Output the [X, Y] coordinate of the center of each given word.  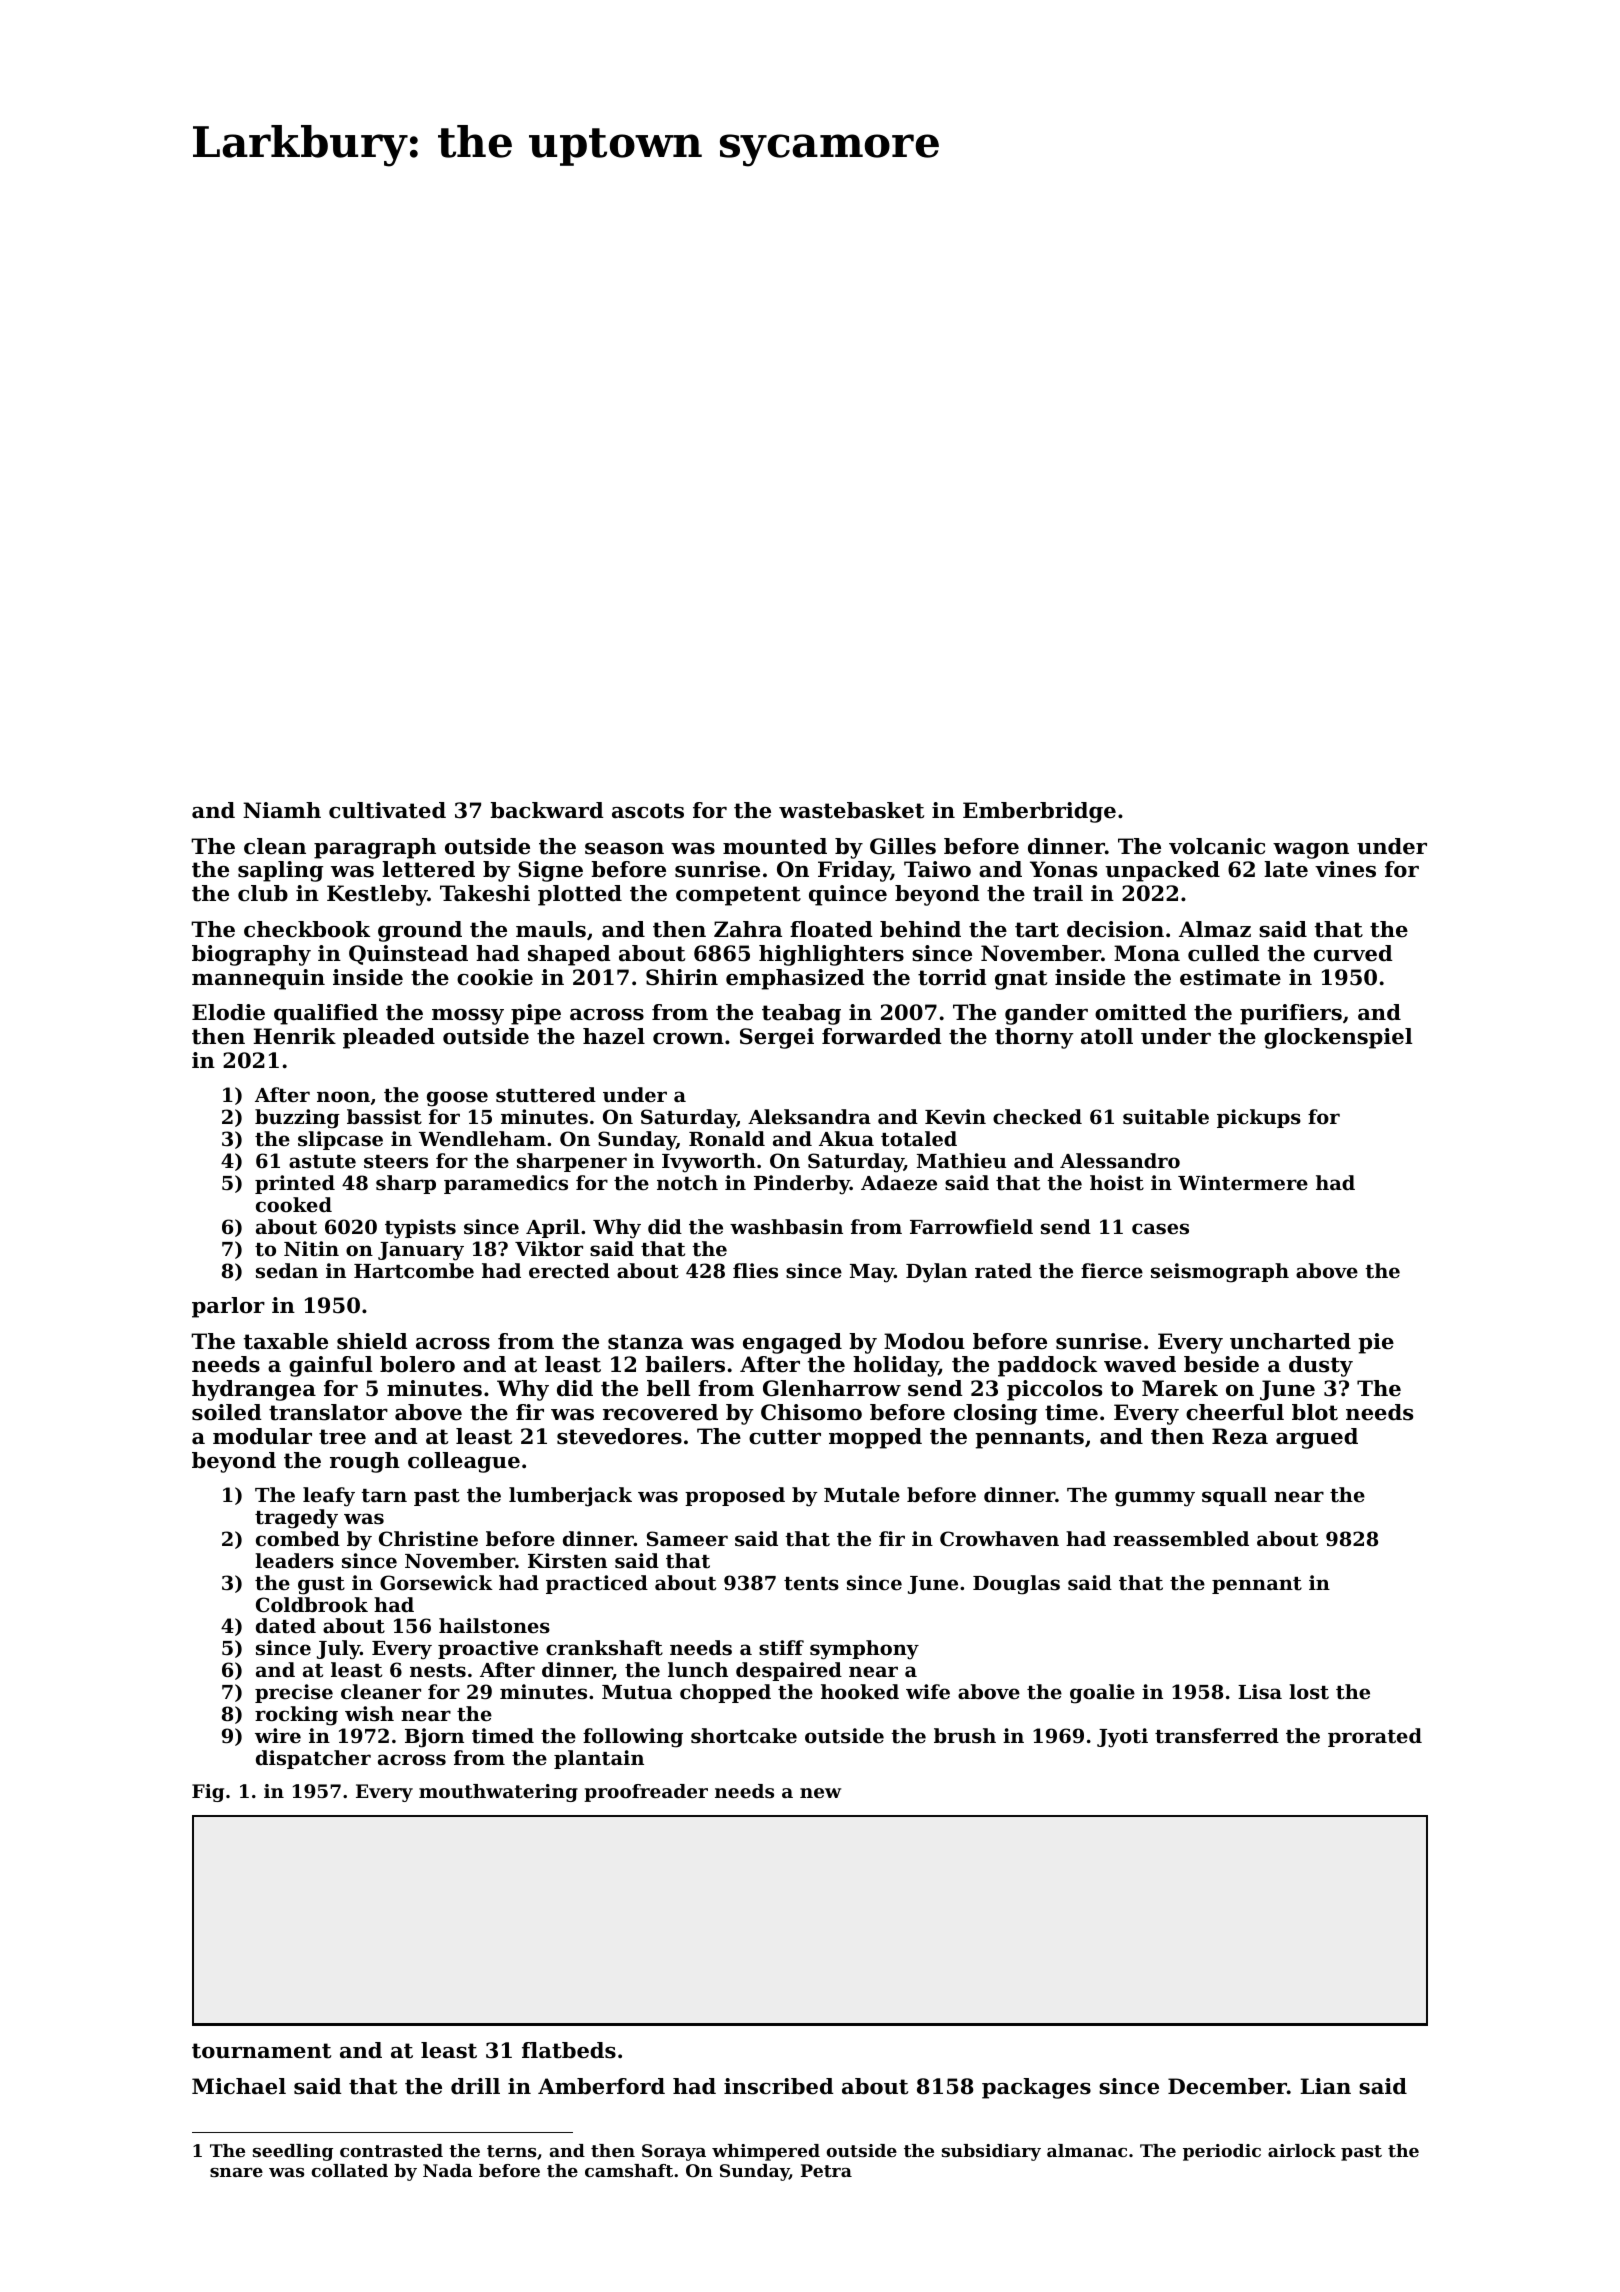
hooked [860, 1691]
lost [1309, 1692]
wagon [1311, 851]
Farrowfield [971, 1226]
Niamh [282, 810]
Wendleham [482, 1138]
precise [294, 1693]
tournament [261, 2051]
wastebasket [851, 810]
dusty [1321, 1366]
